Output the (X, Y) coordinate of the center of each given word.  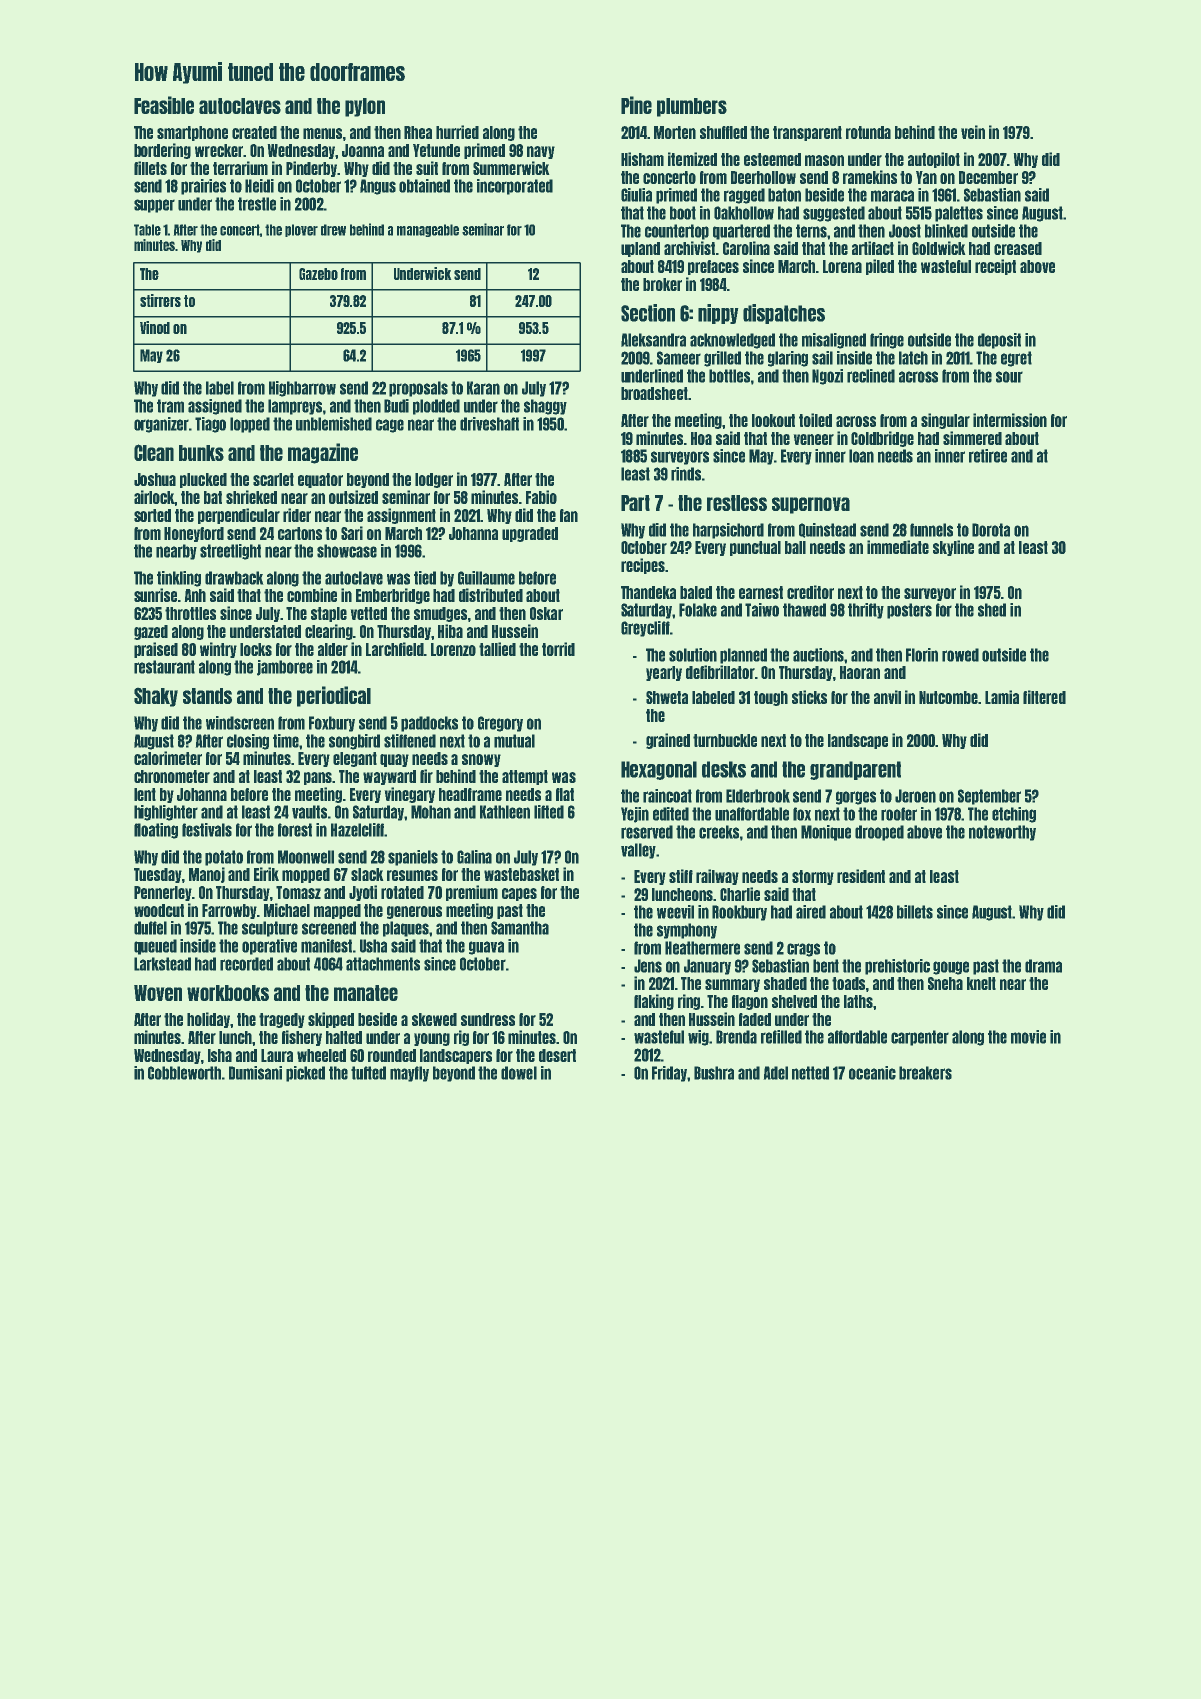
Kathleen (505, 812)
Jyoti (363, 893)
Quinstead (827, 530)
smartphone (192, 133)
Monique (826, 833)
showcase (347, 551)
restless (737, 503)
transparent (807, 133)
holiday (209, 1020)
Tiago (210, 425)
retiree (988, 456)
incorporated (515, 187)
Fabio (541, 497)
